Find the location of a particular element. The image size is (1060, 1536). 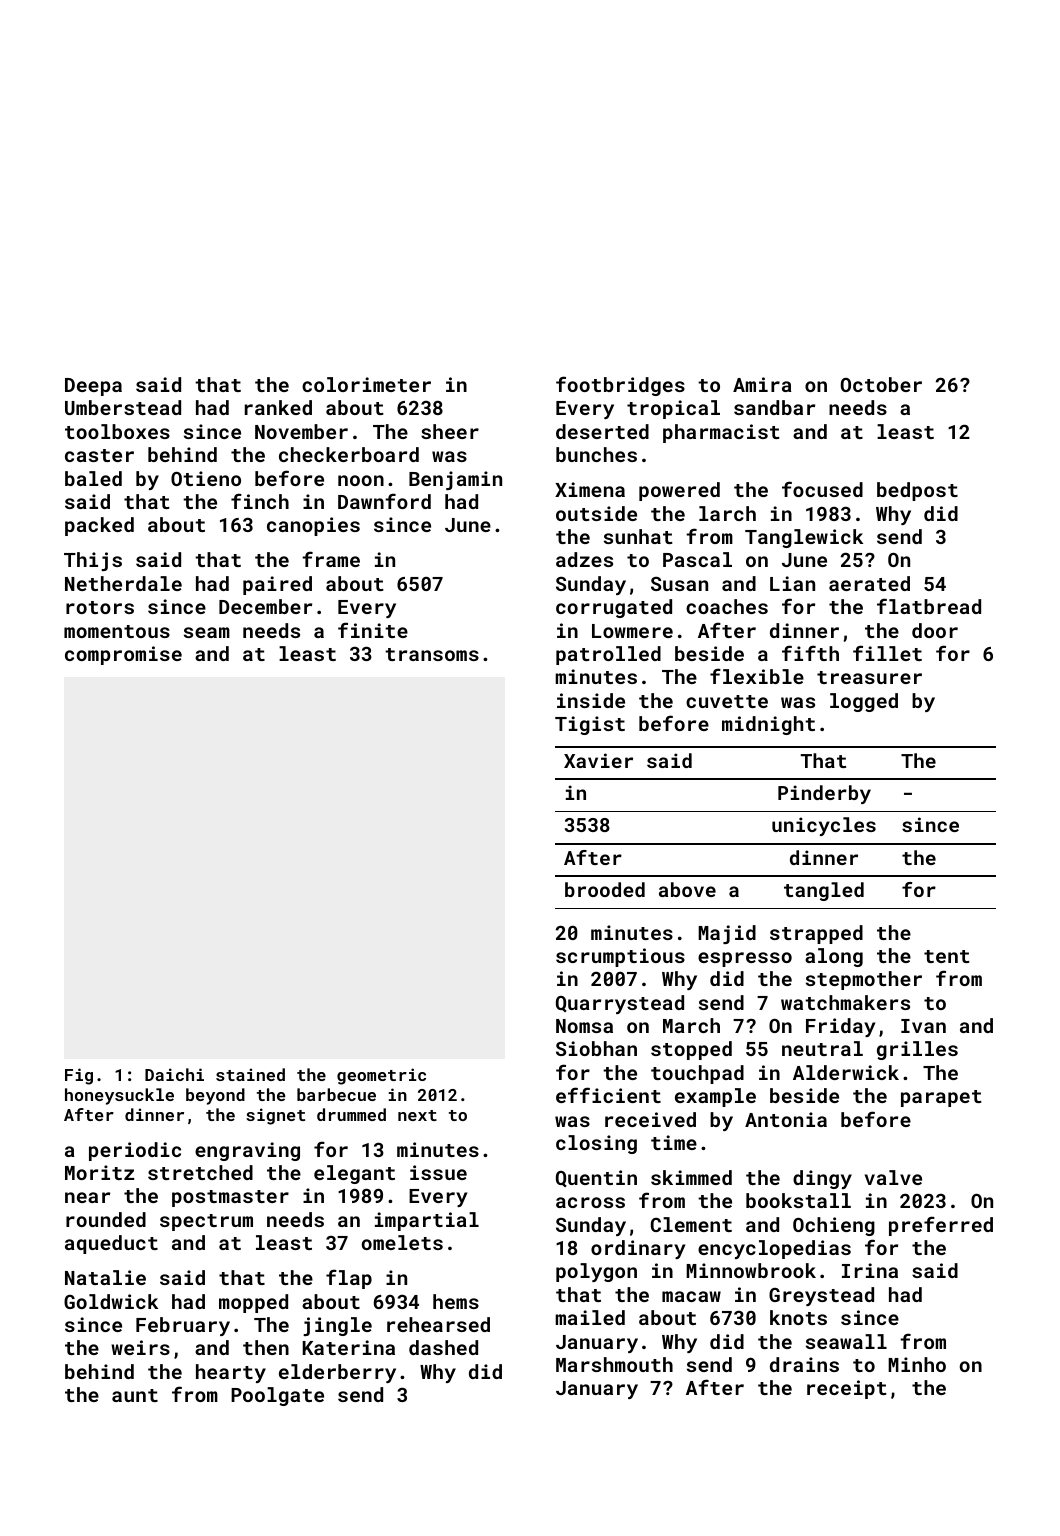

Xavier is located at coordinates (598, 760).
